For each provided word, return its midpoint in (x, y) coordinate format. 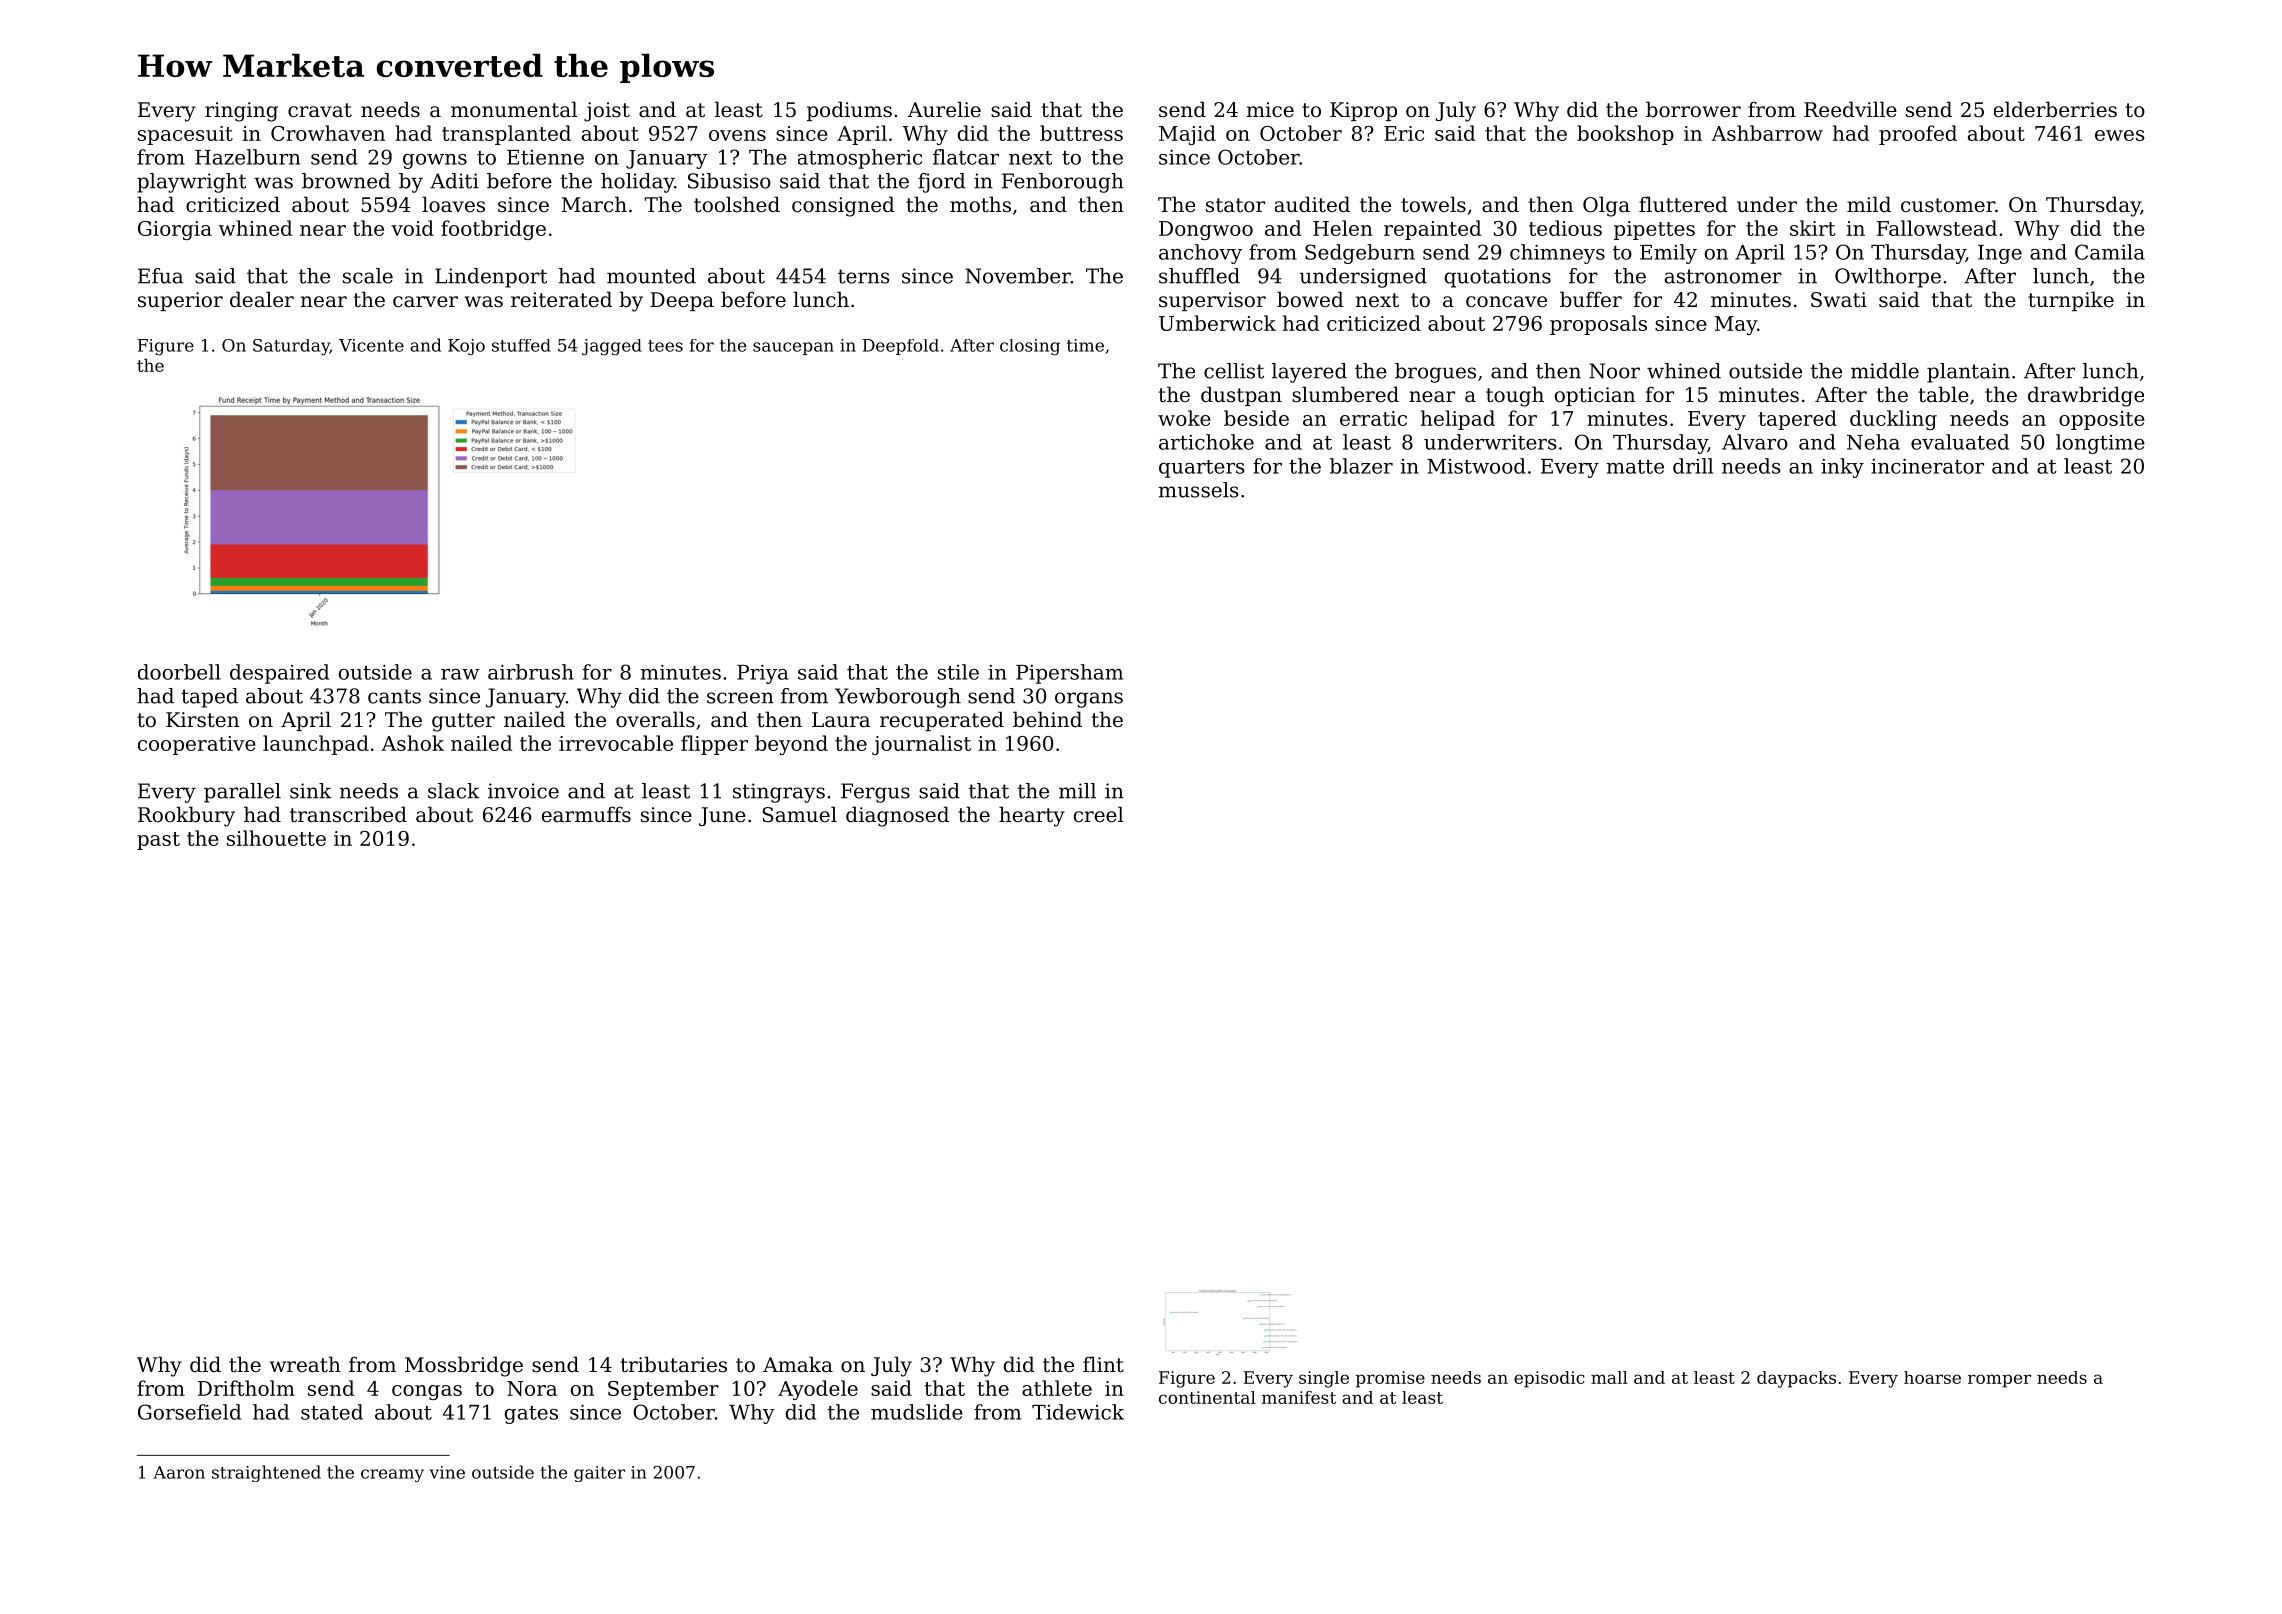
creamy (392, 1475)
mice (1270, 110)
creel (1099, 814)
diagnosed (897, 816)
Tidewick (1078, 1412)
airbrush (531, 672)
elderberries (2055, 109)
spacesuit (185, 135)
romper (1999, 1381)
